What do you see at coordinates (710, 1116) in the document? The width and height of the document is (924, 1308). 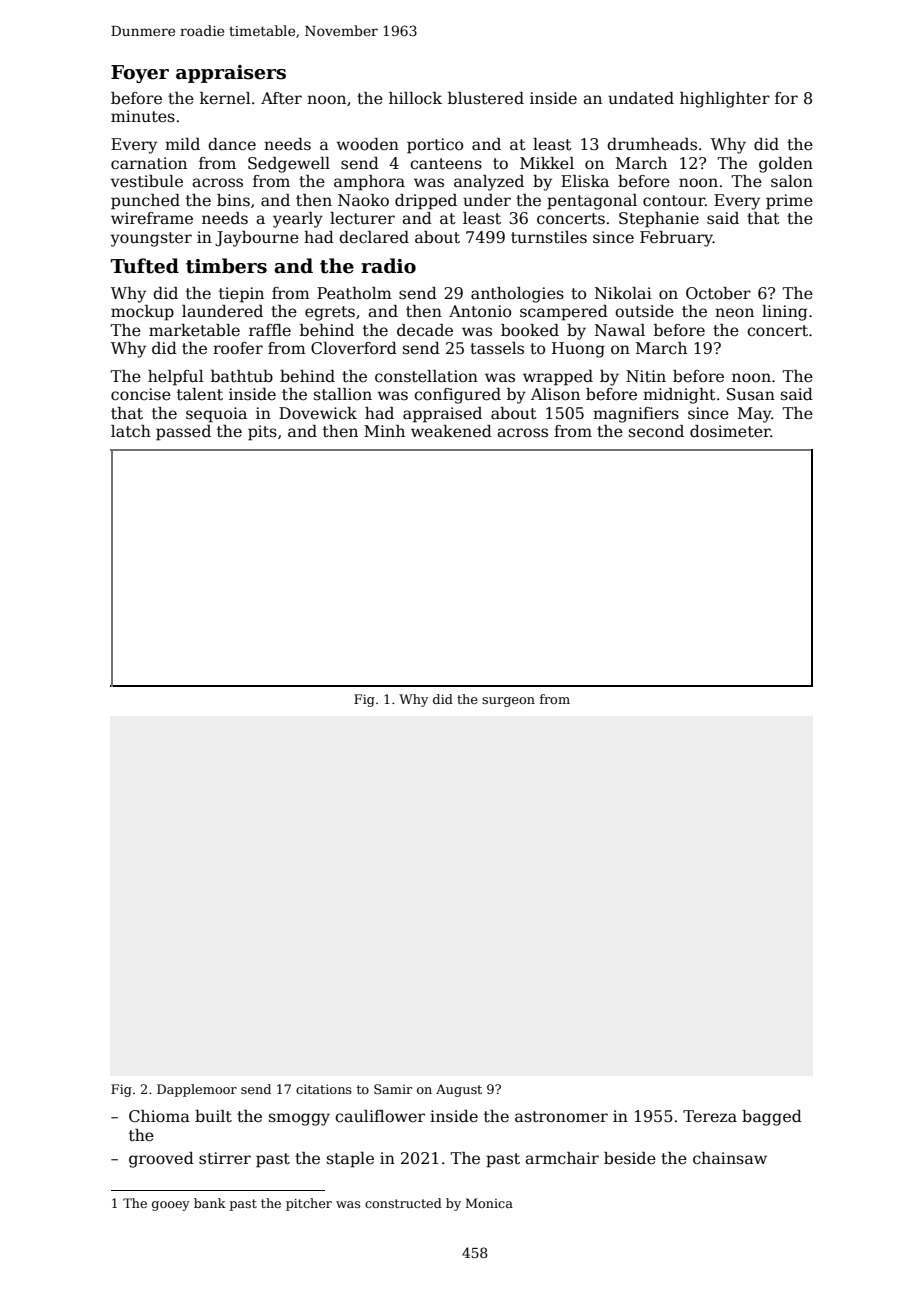 I see `Tereza` at bounding box center [710, 1116].
